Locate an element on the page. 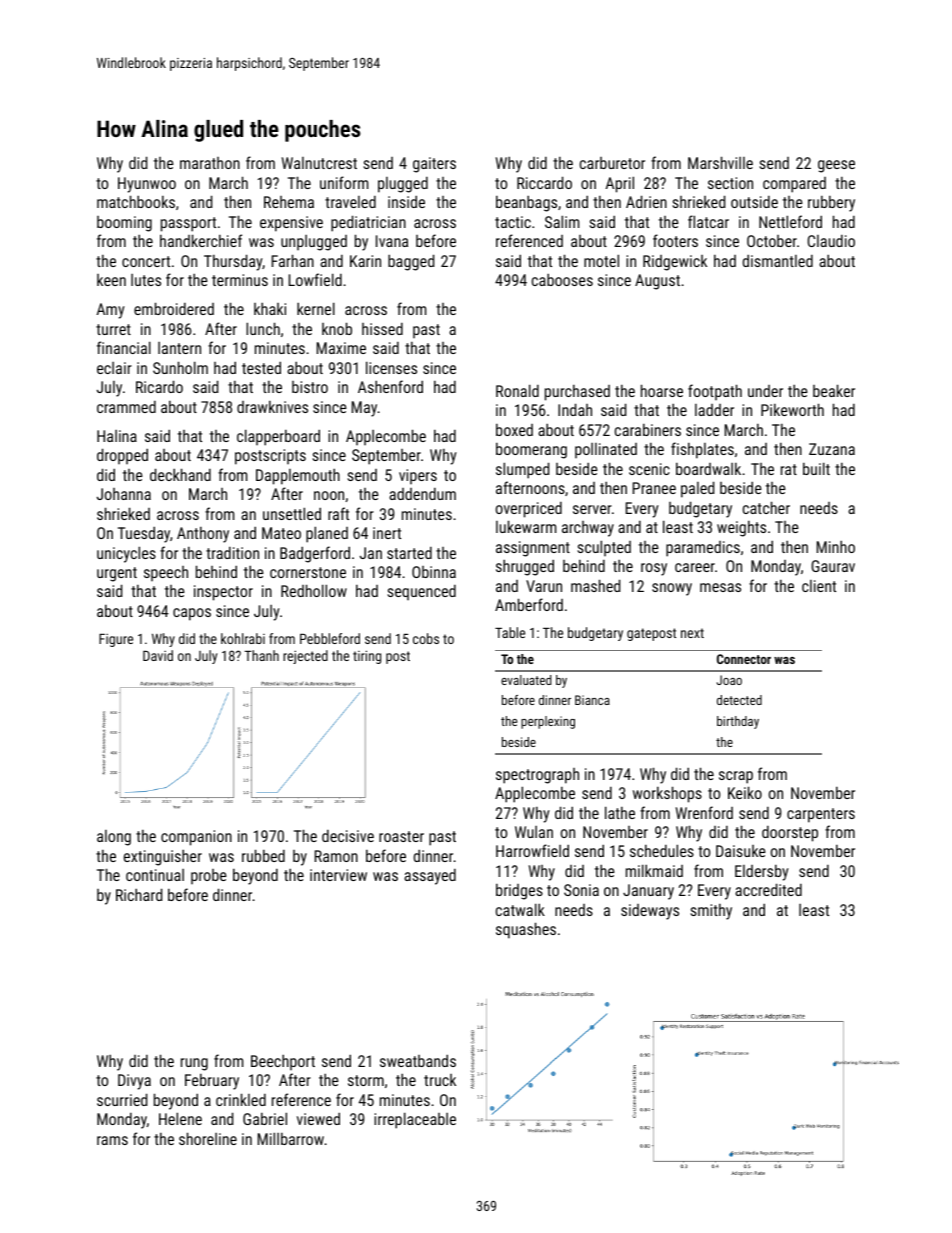 The image size is (952, 1233). Farhan is located at coordinates (293, 260).
